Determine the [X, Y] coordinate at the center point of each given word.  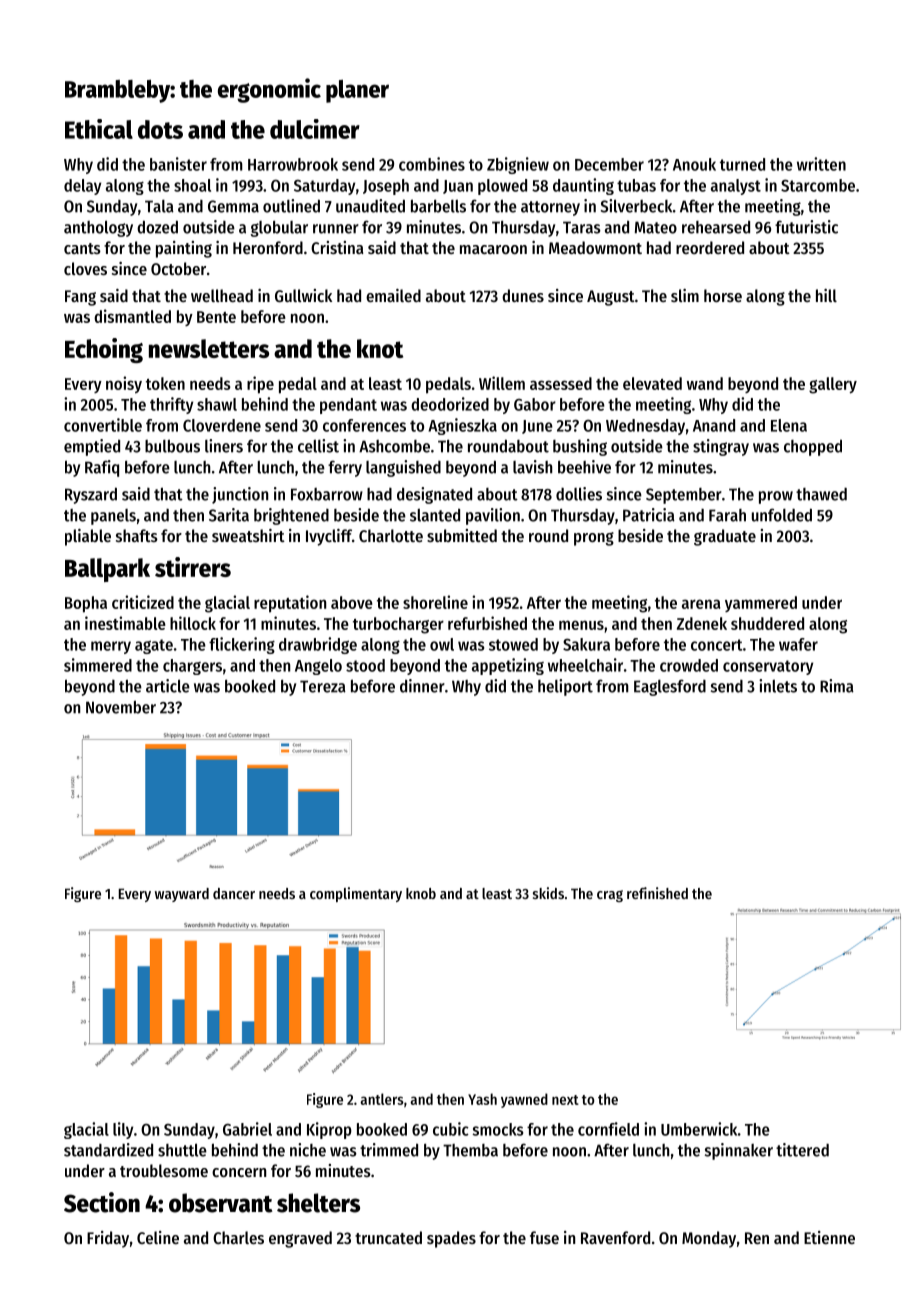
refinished [657, 893]
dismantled [132, 316]
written [821, 164]
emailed [393, 295]
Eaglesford [670, 687]
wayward [182, 895]
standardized [108, 1150]
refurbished [487, 623]
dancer [234, 893]
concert [716, 645]
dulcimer [315, 129]
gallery [833, 385]
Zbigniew [518, 165]
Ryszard [91, 495]
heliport [565, 687]
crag [610, 896]
